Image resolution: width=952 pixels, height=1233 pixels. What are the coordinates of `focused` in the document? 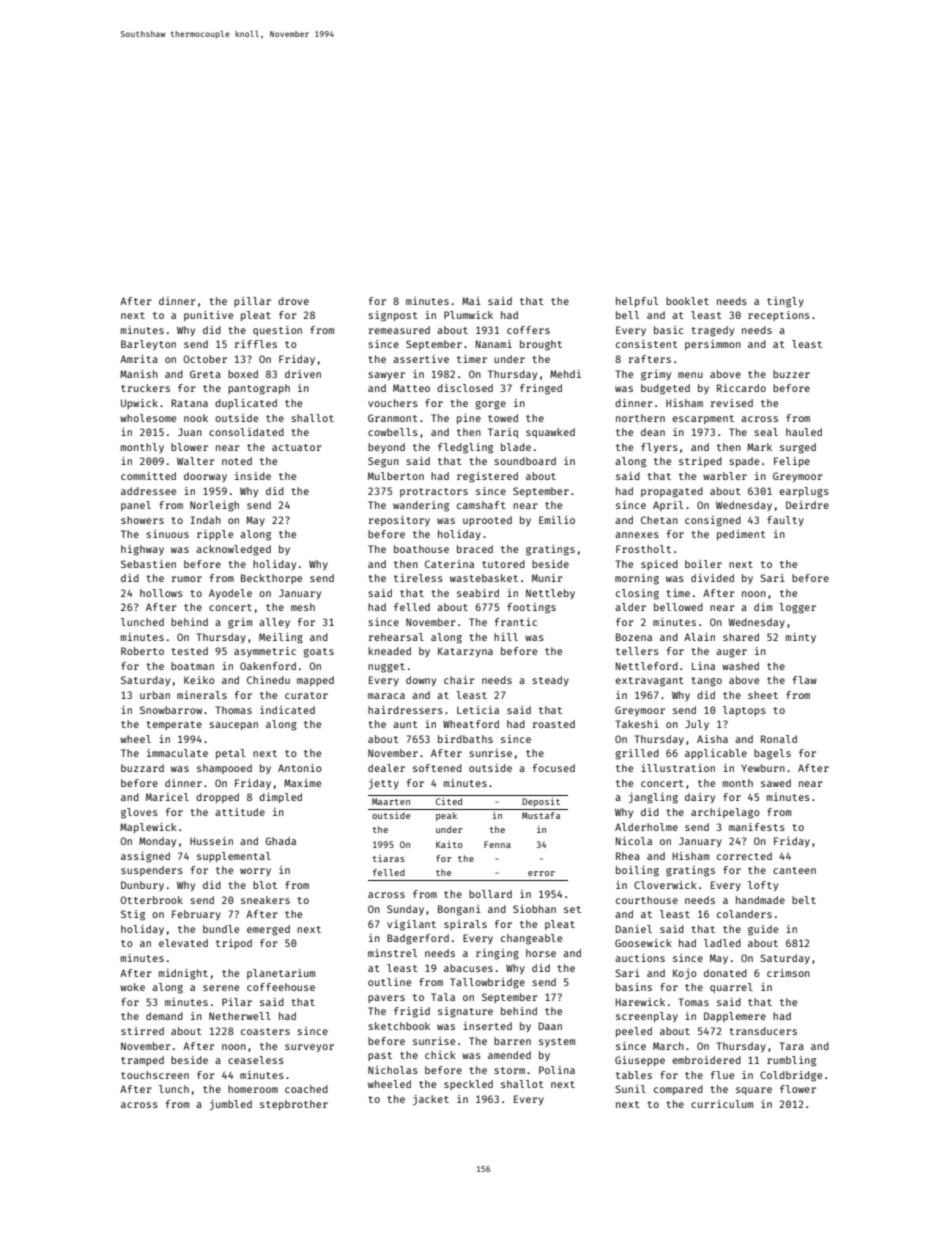 It's located at (554, 768).
